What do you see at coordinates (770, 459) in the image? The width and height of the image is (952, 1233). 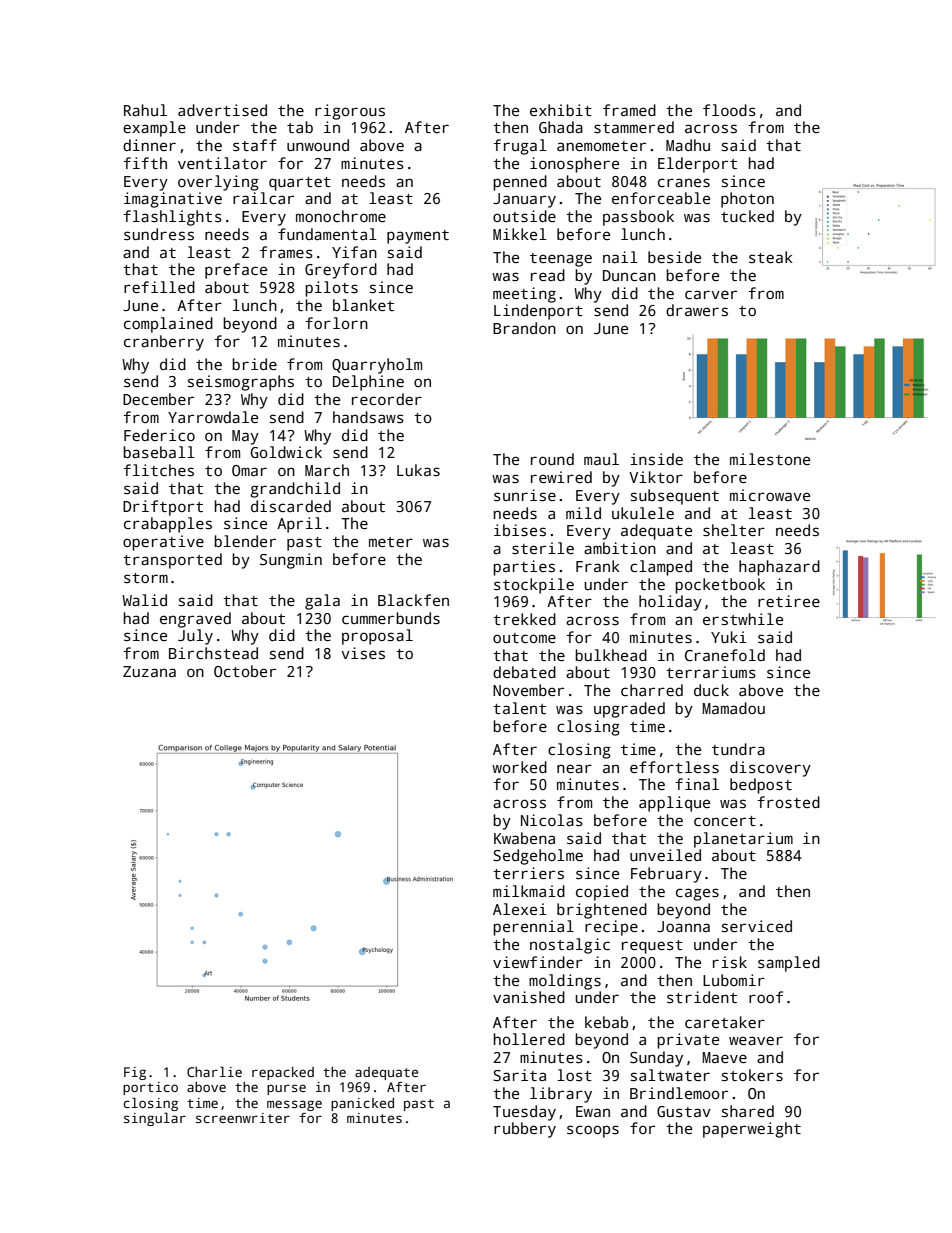 I see `milestone` at bounding box center [770, 459].
